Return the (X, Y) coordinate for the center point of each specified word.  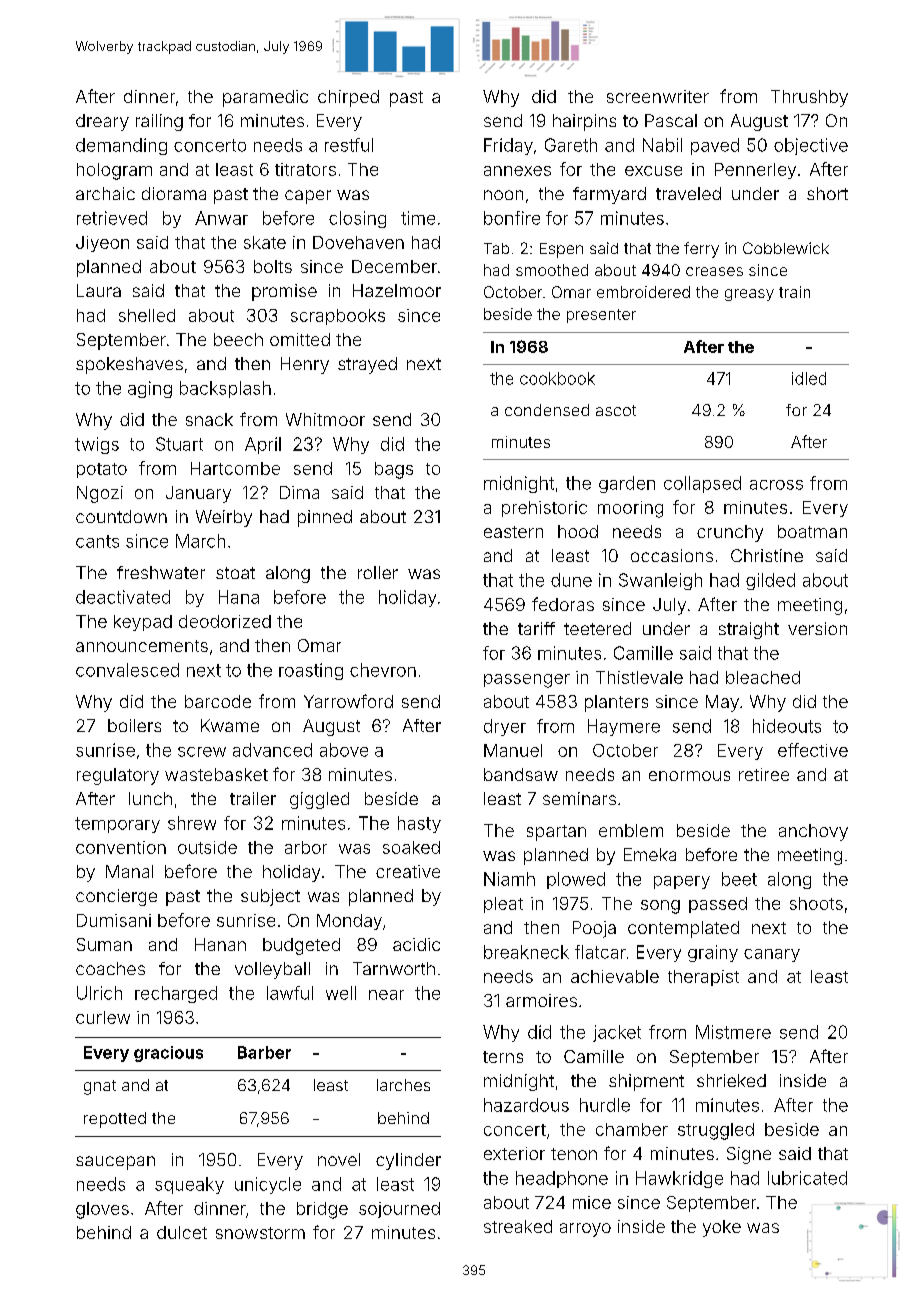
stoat (235, 573)
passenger (527, 681)
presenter (601, 316)
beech (238, 339)
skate (265, 242)
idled (809, 378)
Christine (767, 555)
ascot (616, 410)
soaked (411, 847)
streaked (518, 1226)
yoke (722, 1228)
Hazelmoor (397, 290)
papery (682, 882)
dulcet (182, 1232)
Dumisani (114, 920)
